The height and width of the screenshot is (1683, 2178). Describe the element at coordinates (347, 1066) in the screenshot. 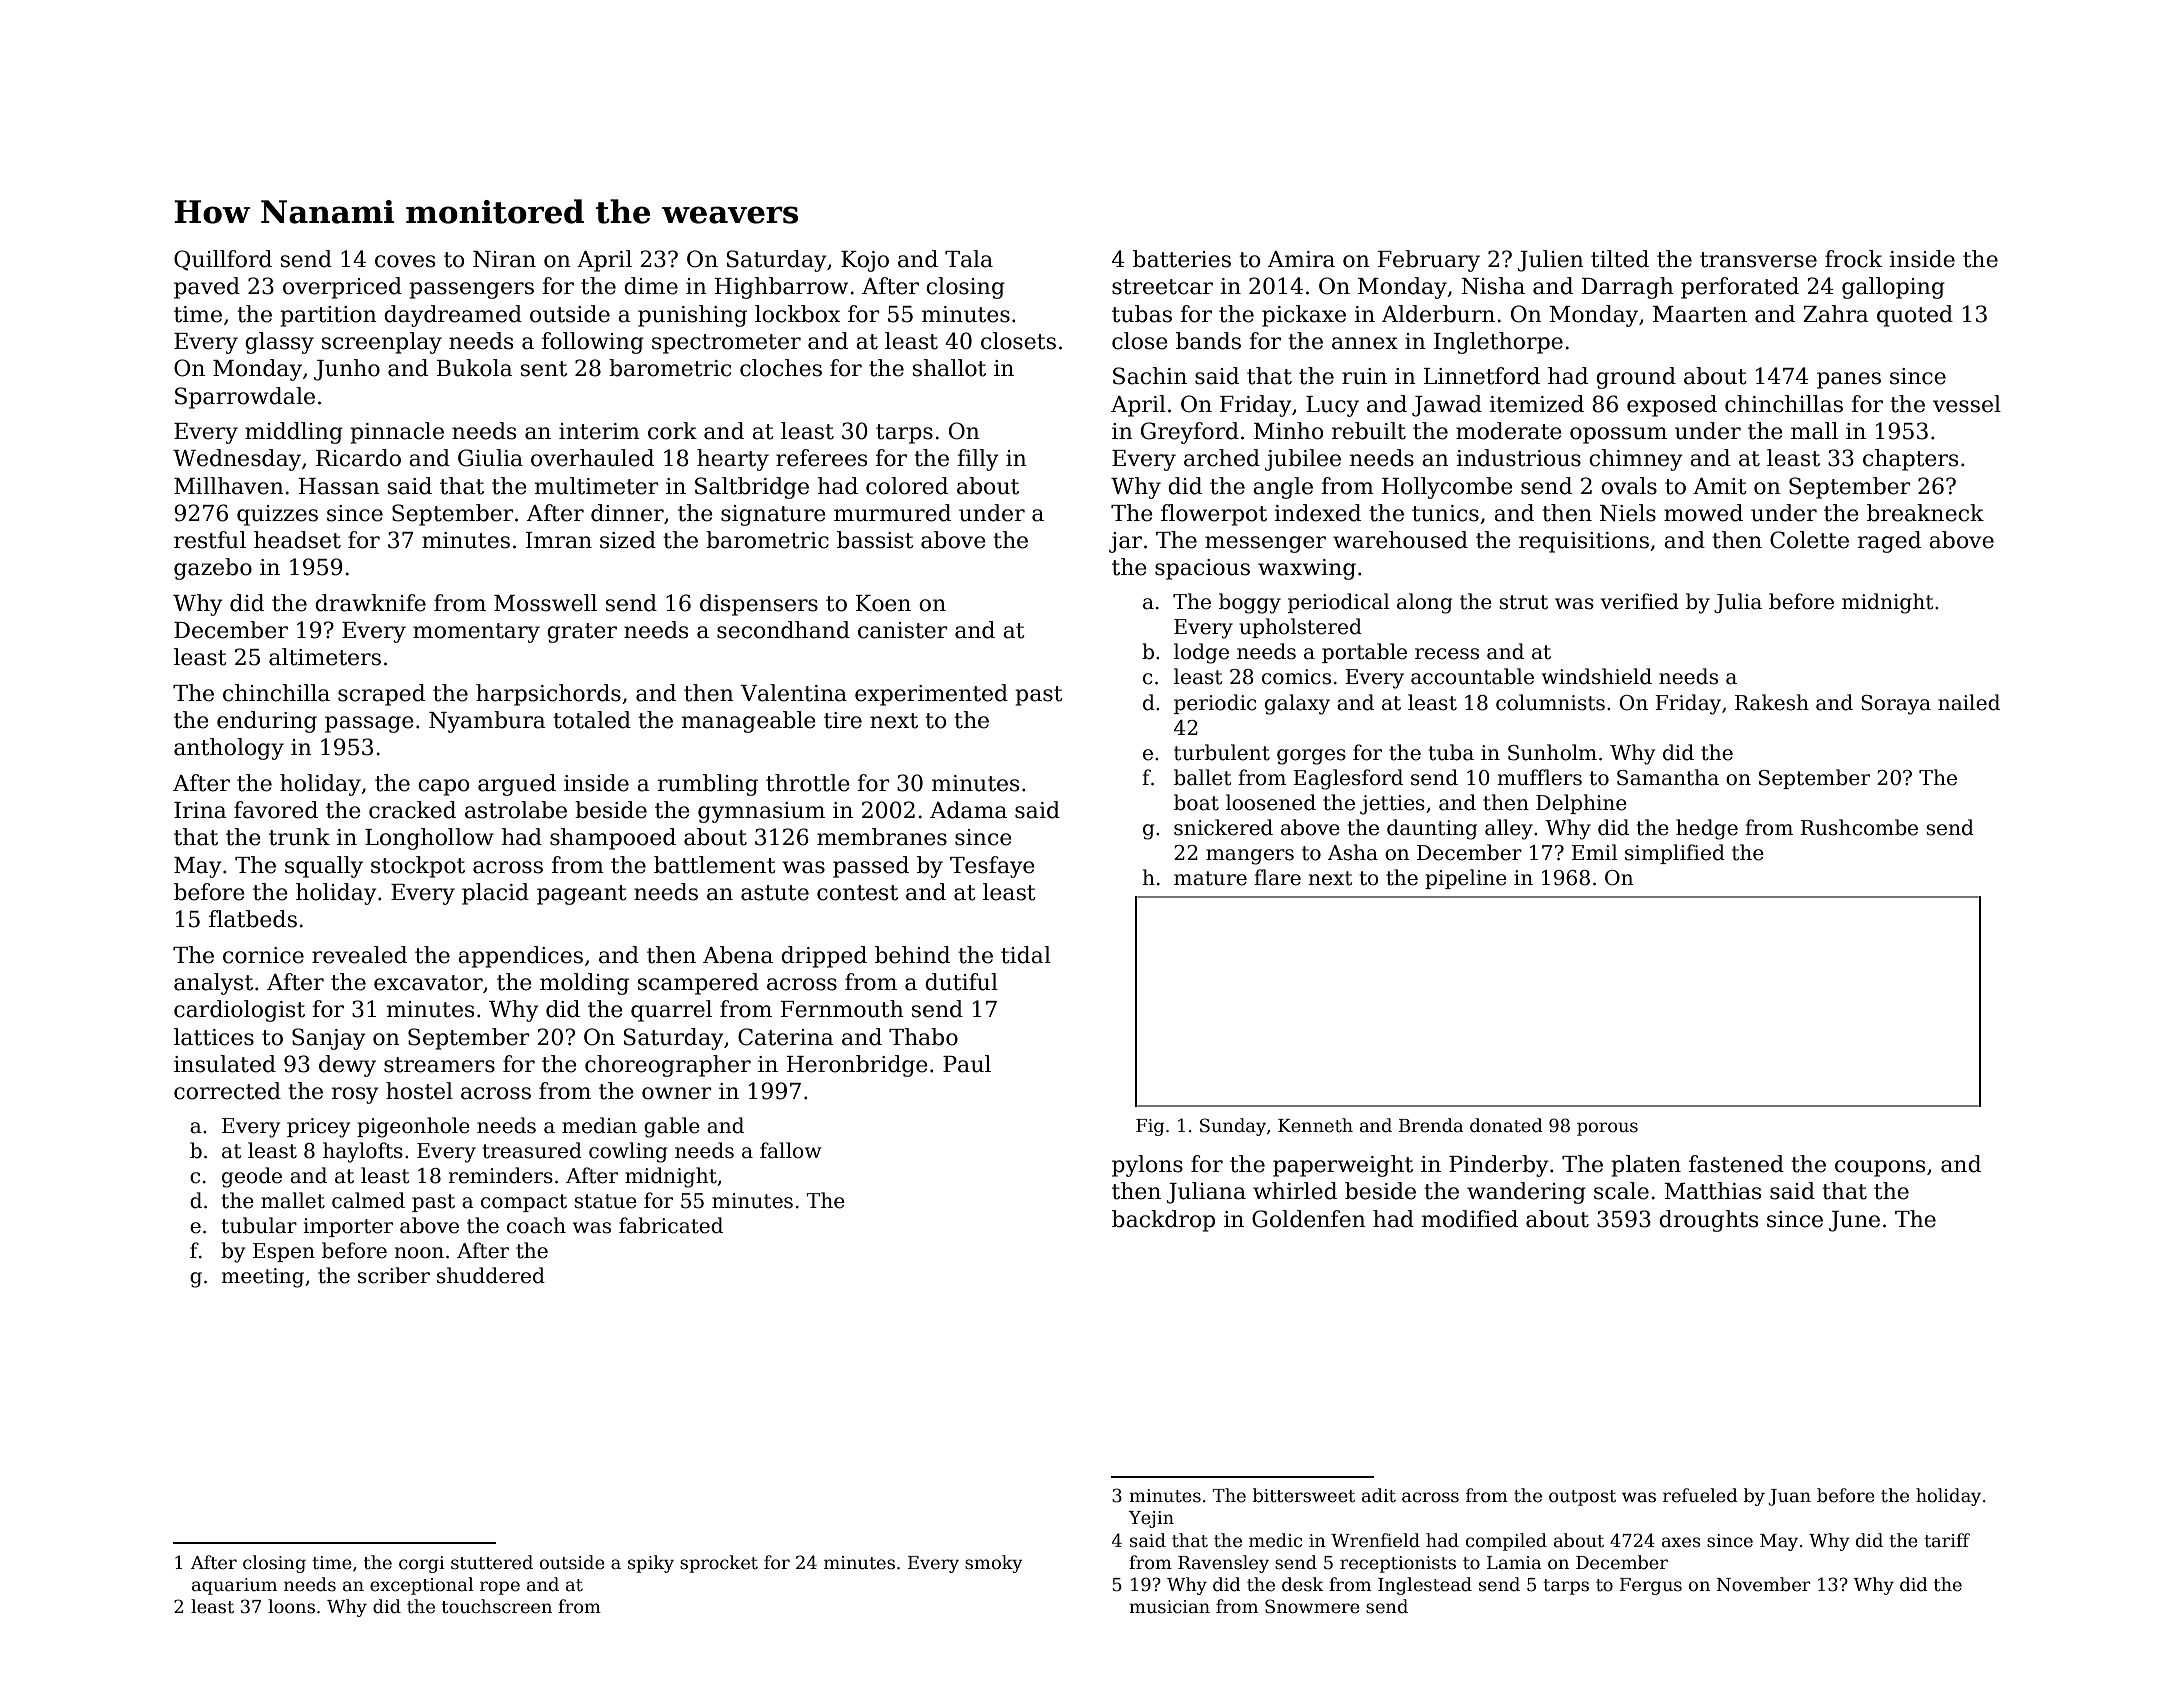

I see `dewy` at that location.
